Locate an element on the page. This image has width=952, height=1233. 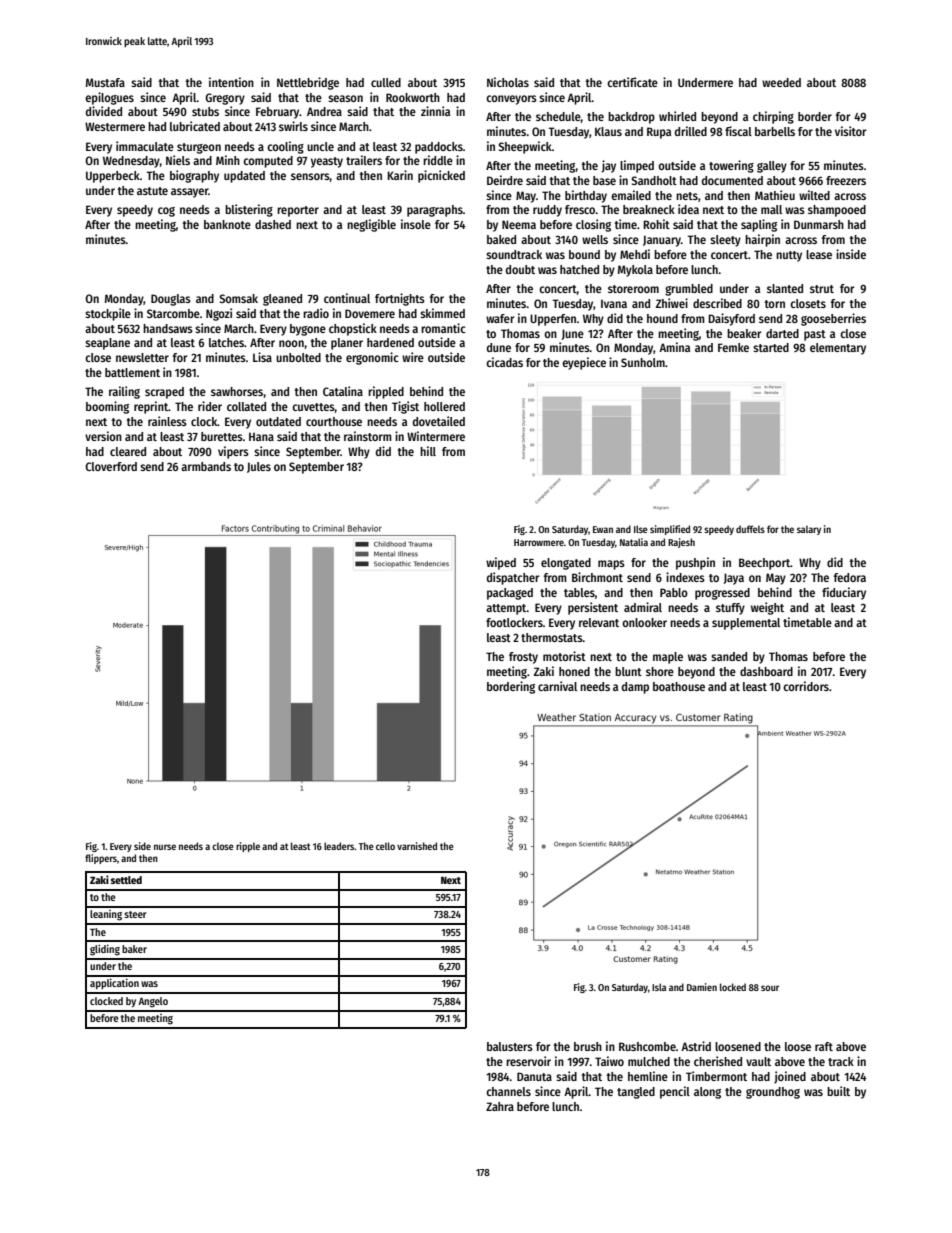
frosty is located at coordinates (523, 658).
